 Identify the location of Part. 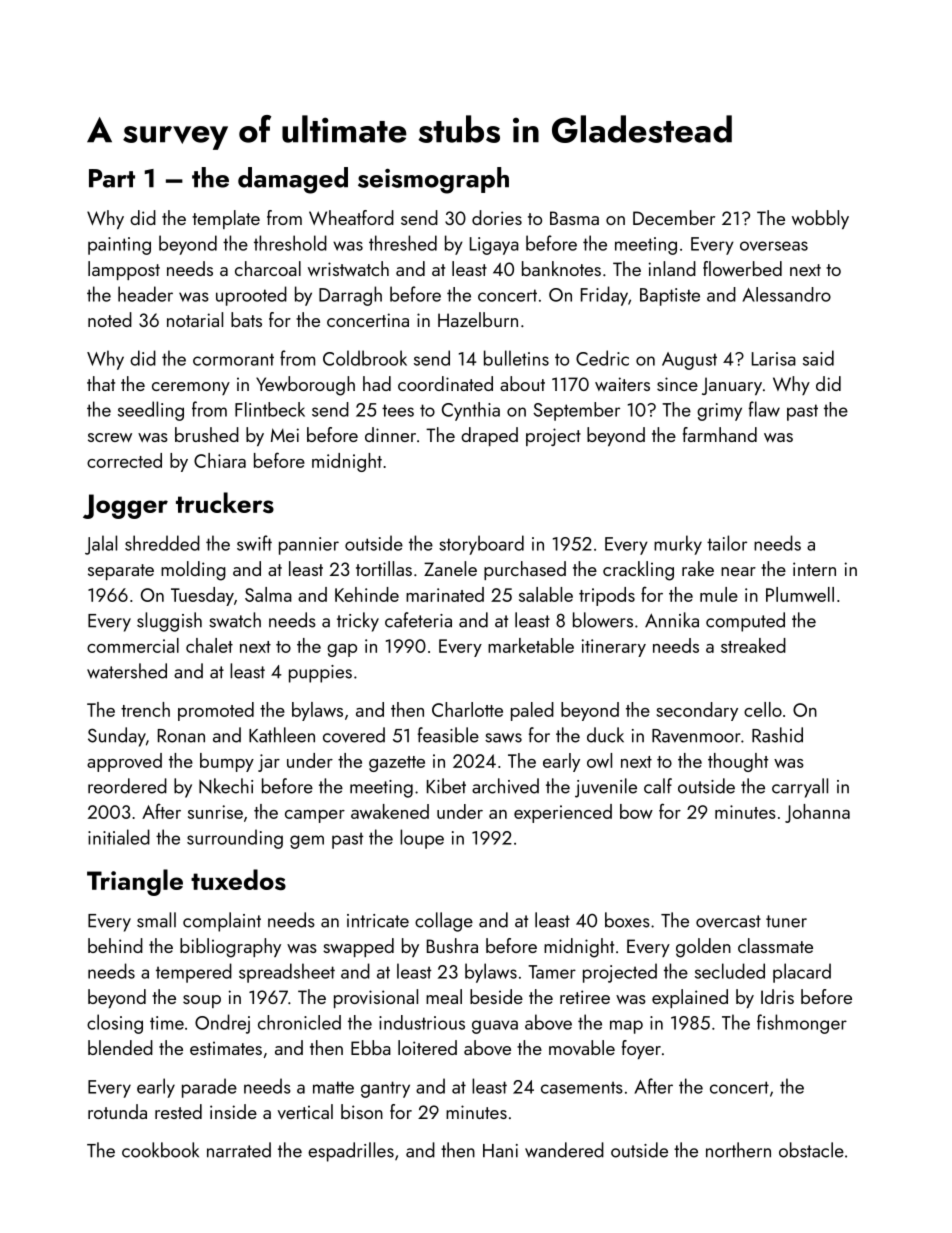
(112, 178).
